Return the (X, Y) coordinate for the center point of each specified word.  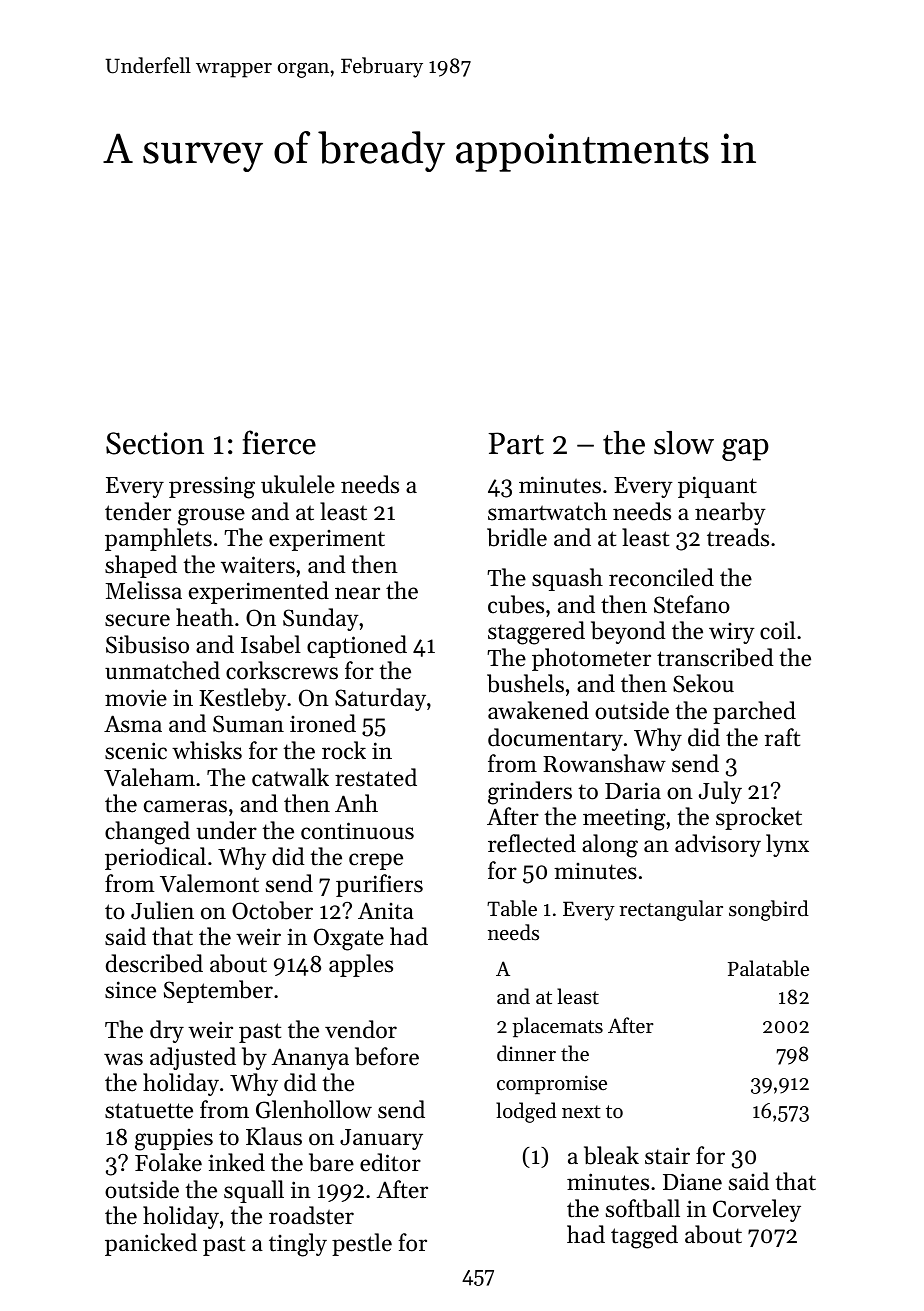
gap (745, 450)
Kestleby (242, 699)
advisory (718, 845)
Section (155, 443)
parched (754, 712)
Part (516, 443)
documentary (555, 739)
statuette (149, 1111)
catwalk (290, 777)
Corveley (757, 1210)
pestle (362, 1244)
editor (390, 1162)
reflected (532, 843)
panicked (151, 1244)
